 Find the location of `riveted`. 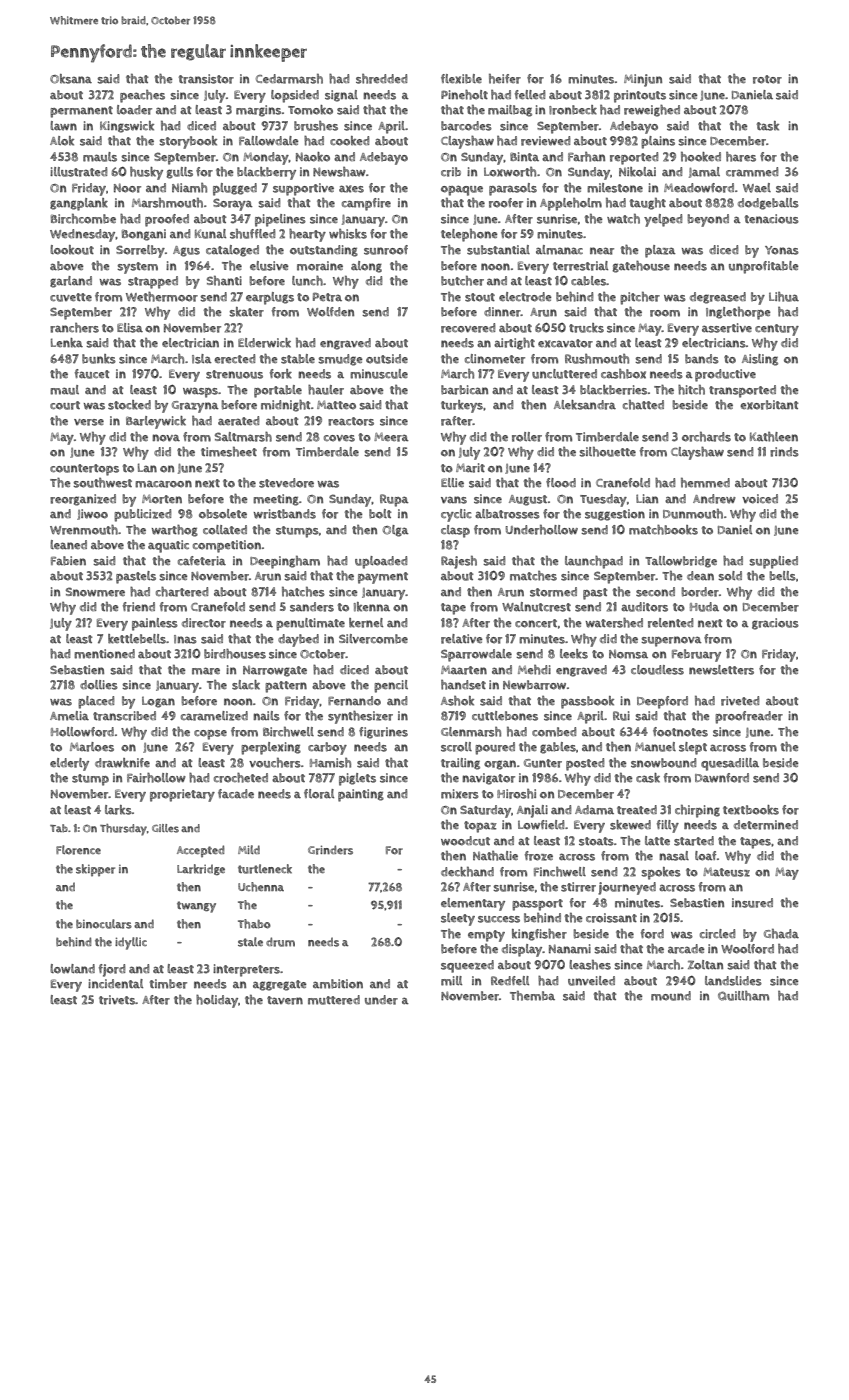

riveted is located at coordinates (740, 701).
